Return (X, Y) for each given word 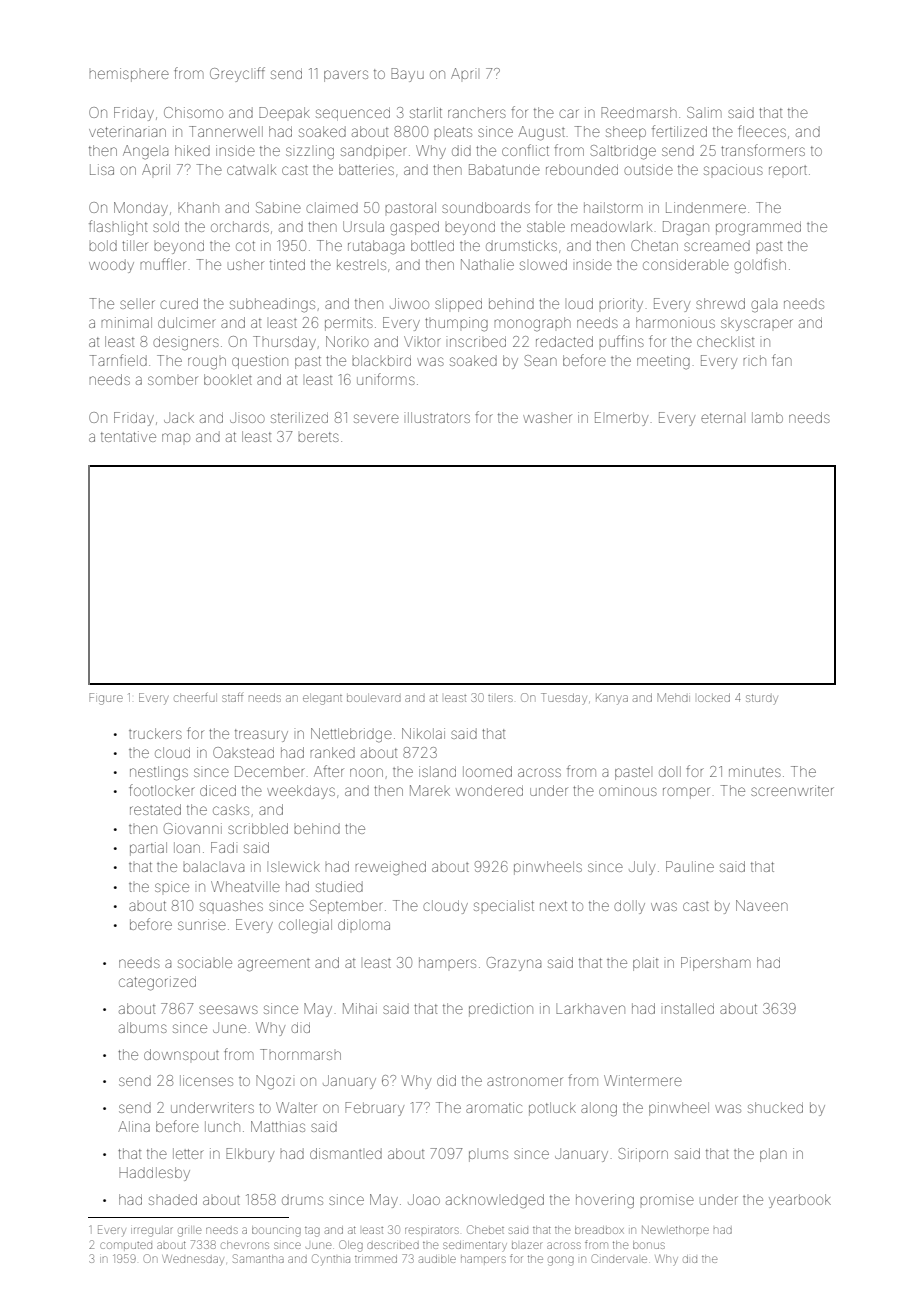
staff (232, 697)
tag (312, 1232)
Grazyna (514, 964)
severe (376, 418)
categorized (157, 983)
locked (714, 697)
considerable (686, 264)
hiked (192, 150)
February (374, 1109)
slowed (543, 264)
